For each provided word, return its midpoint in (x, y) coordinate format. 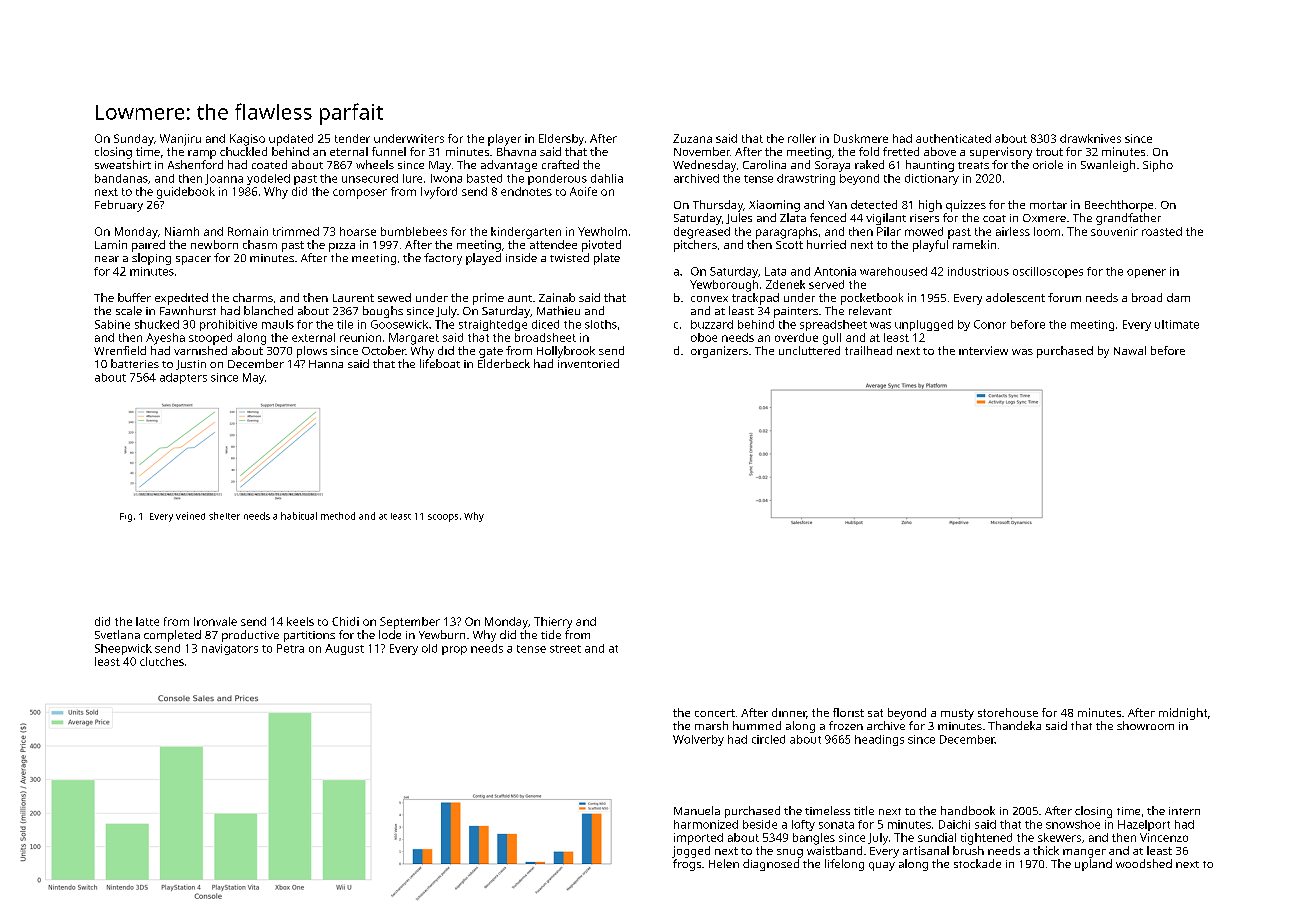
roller (802, 138)
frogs (687, 865)
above (940, 151)
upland (1093, 865)
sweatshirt (123, 164)
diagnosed (771, 865)
